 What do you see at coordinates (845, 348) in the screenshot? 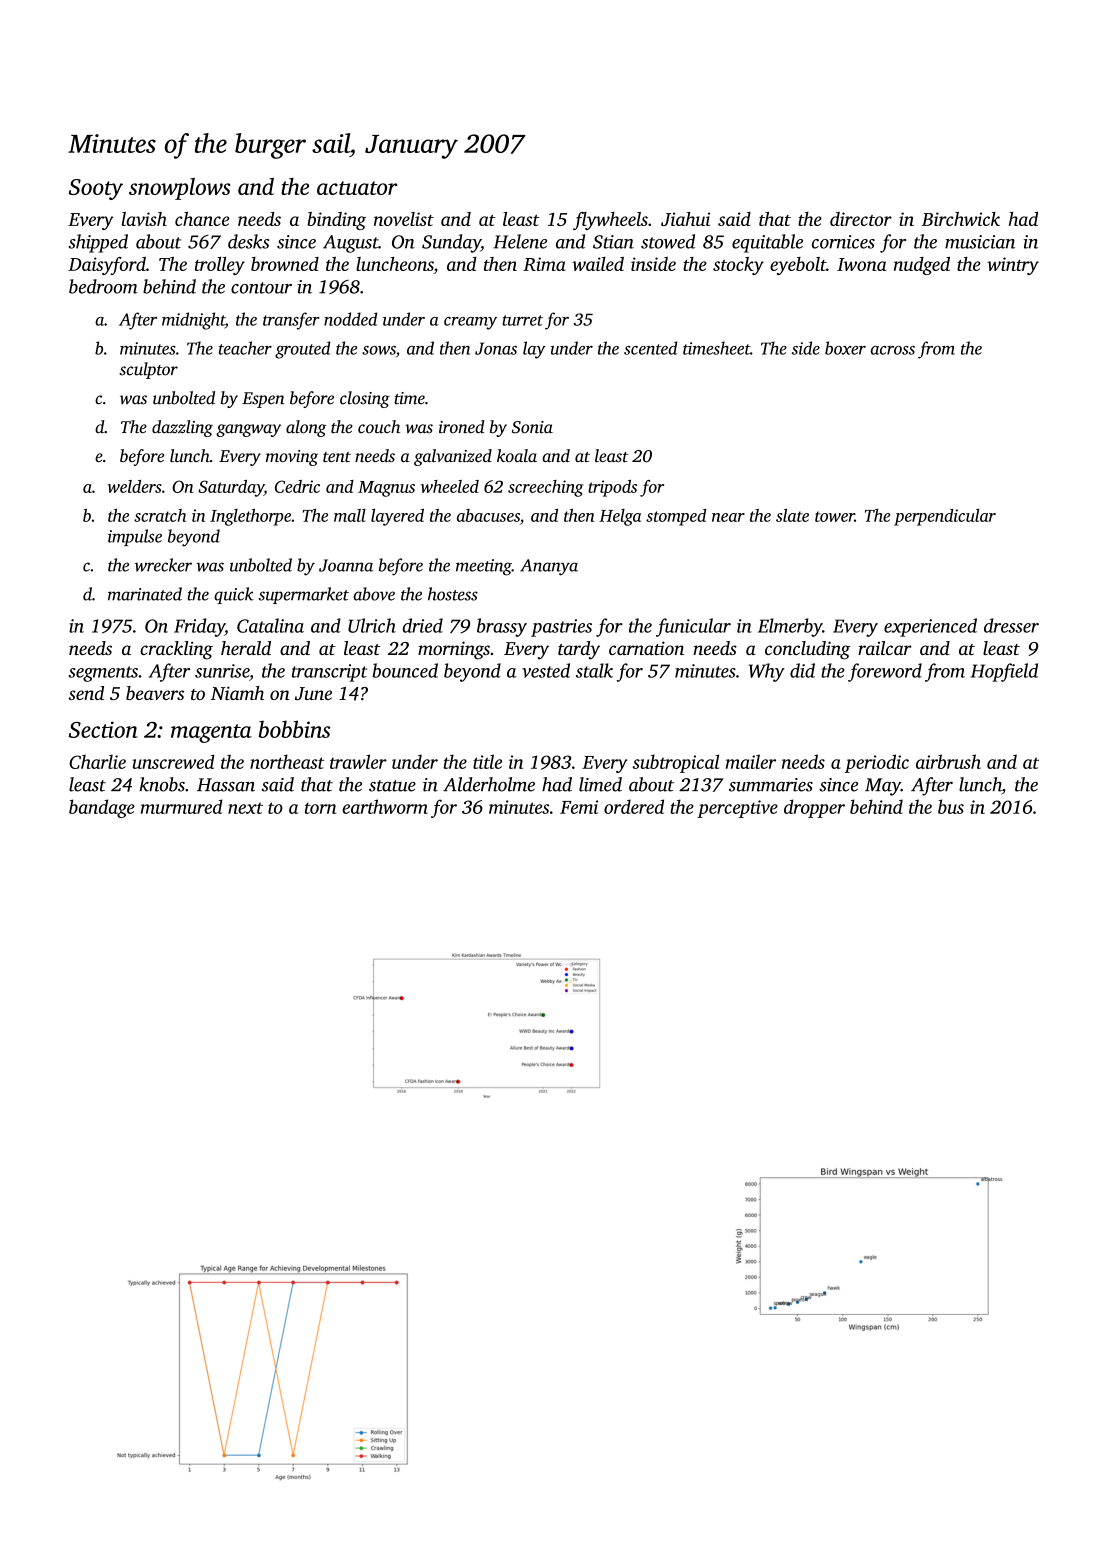
I see `boxer` at bounding box center [845, 348].
